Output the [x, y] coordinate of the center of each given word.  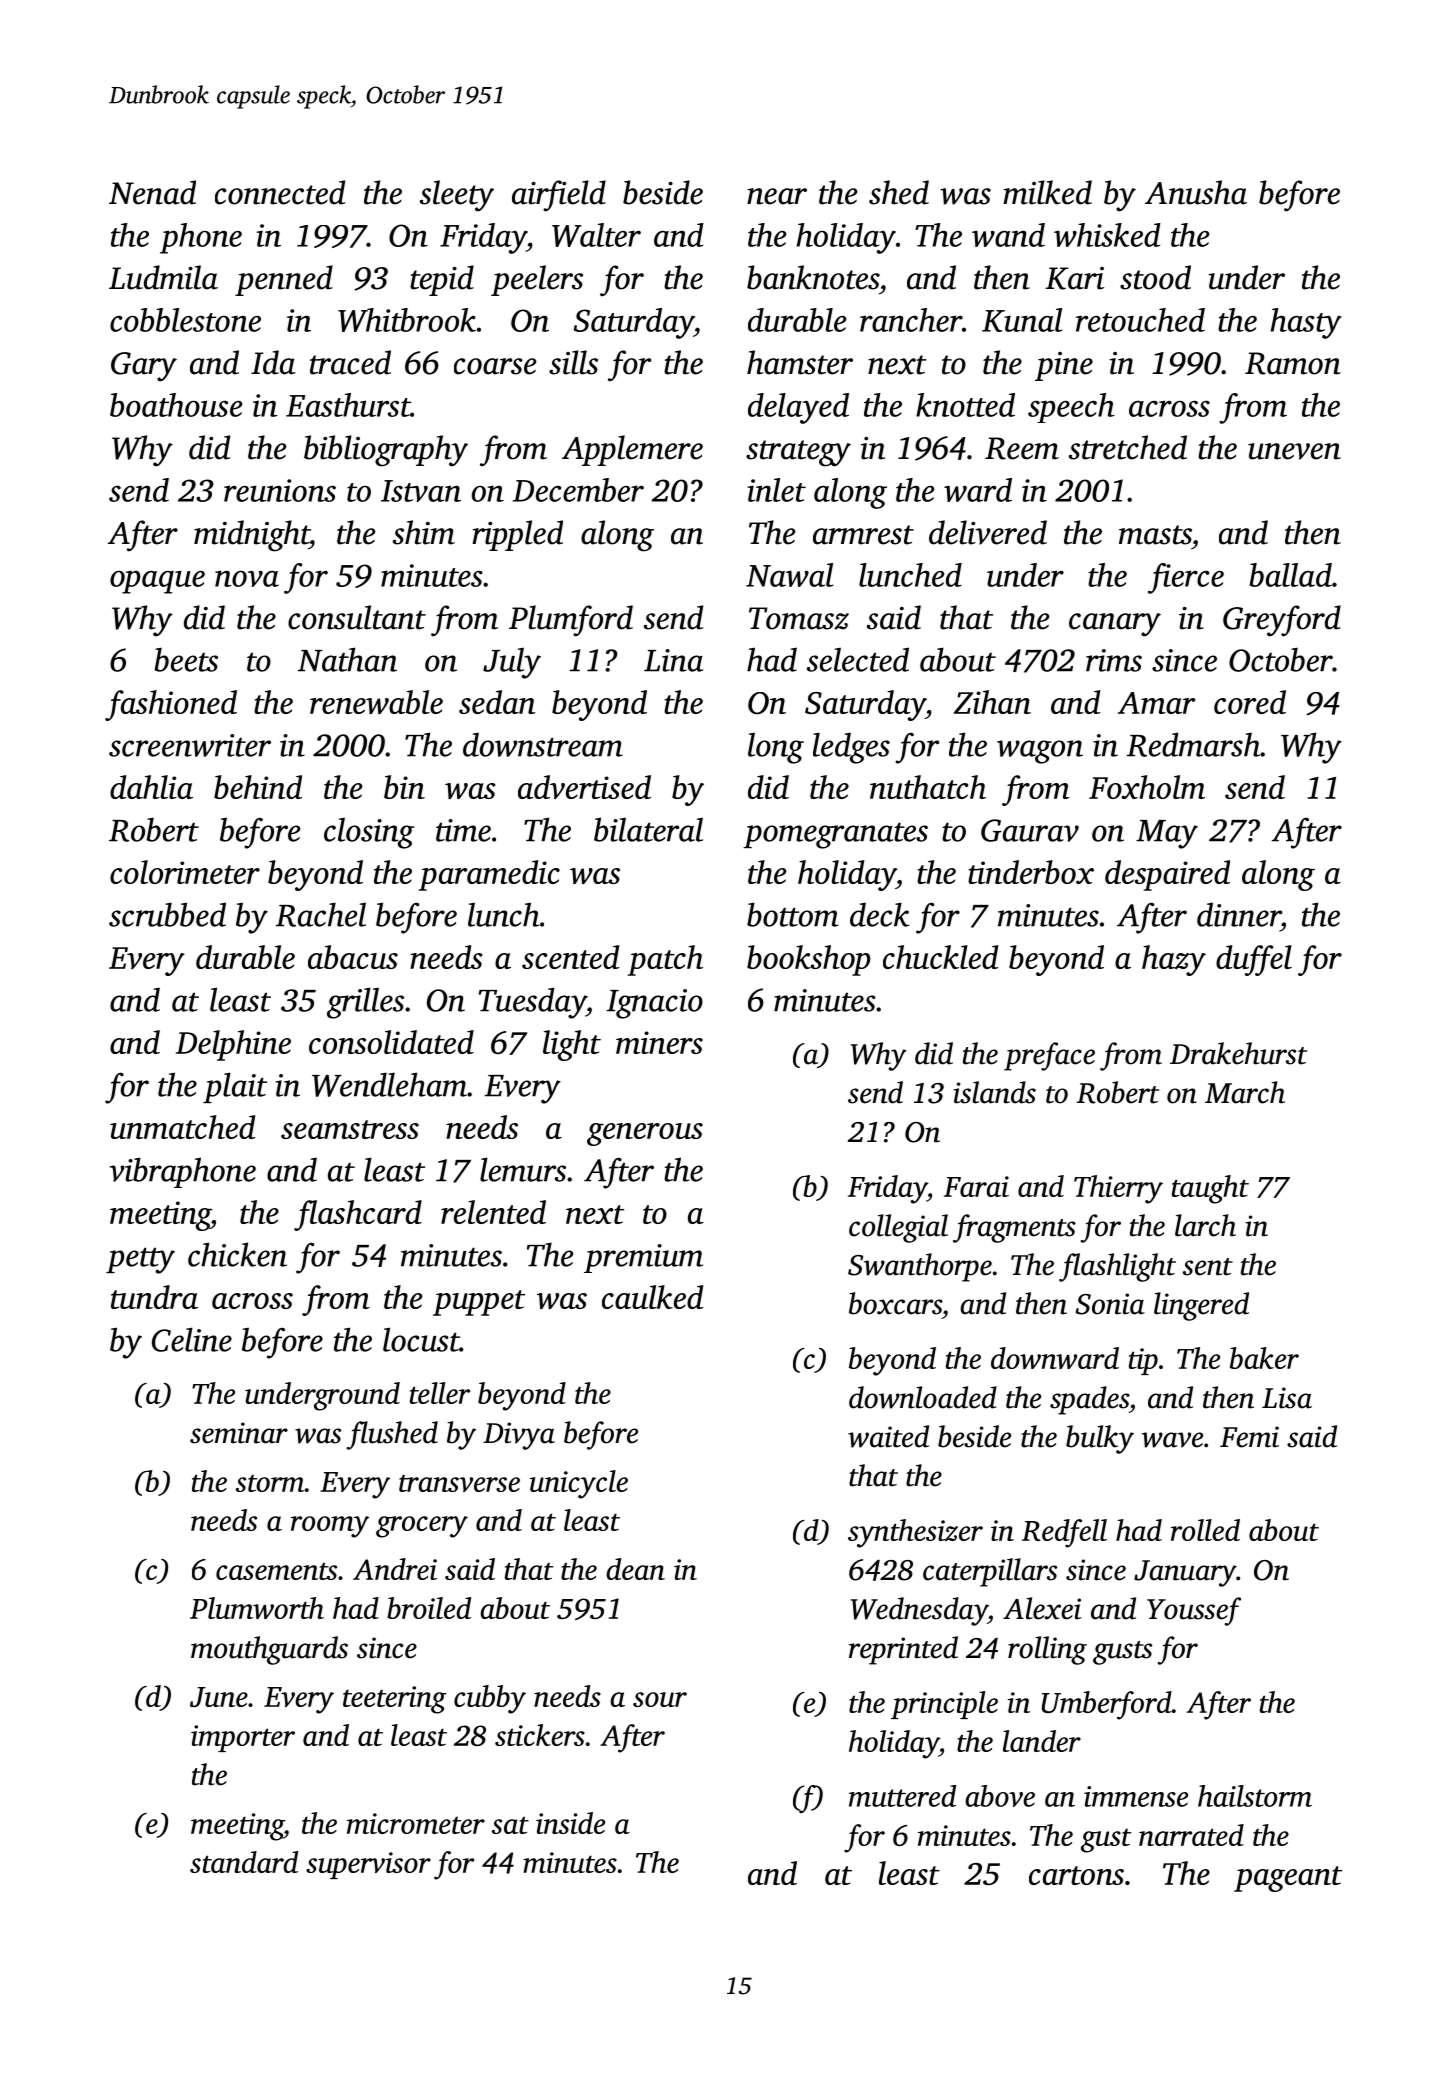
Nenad [152, 192]
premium [643, 1258]
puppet [479, 1303]
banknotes [813, 277]
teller [440, 1393]
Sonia [1110, 1304]
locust [421, 1339]
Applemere [632, 450]
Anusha [1196, 192]
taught [1210, 1189]
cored [1250, 702]
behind [258, 787]
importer [243, 1738]
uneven [1294, 451]
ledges [851, 748]
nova [247, 578]
